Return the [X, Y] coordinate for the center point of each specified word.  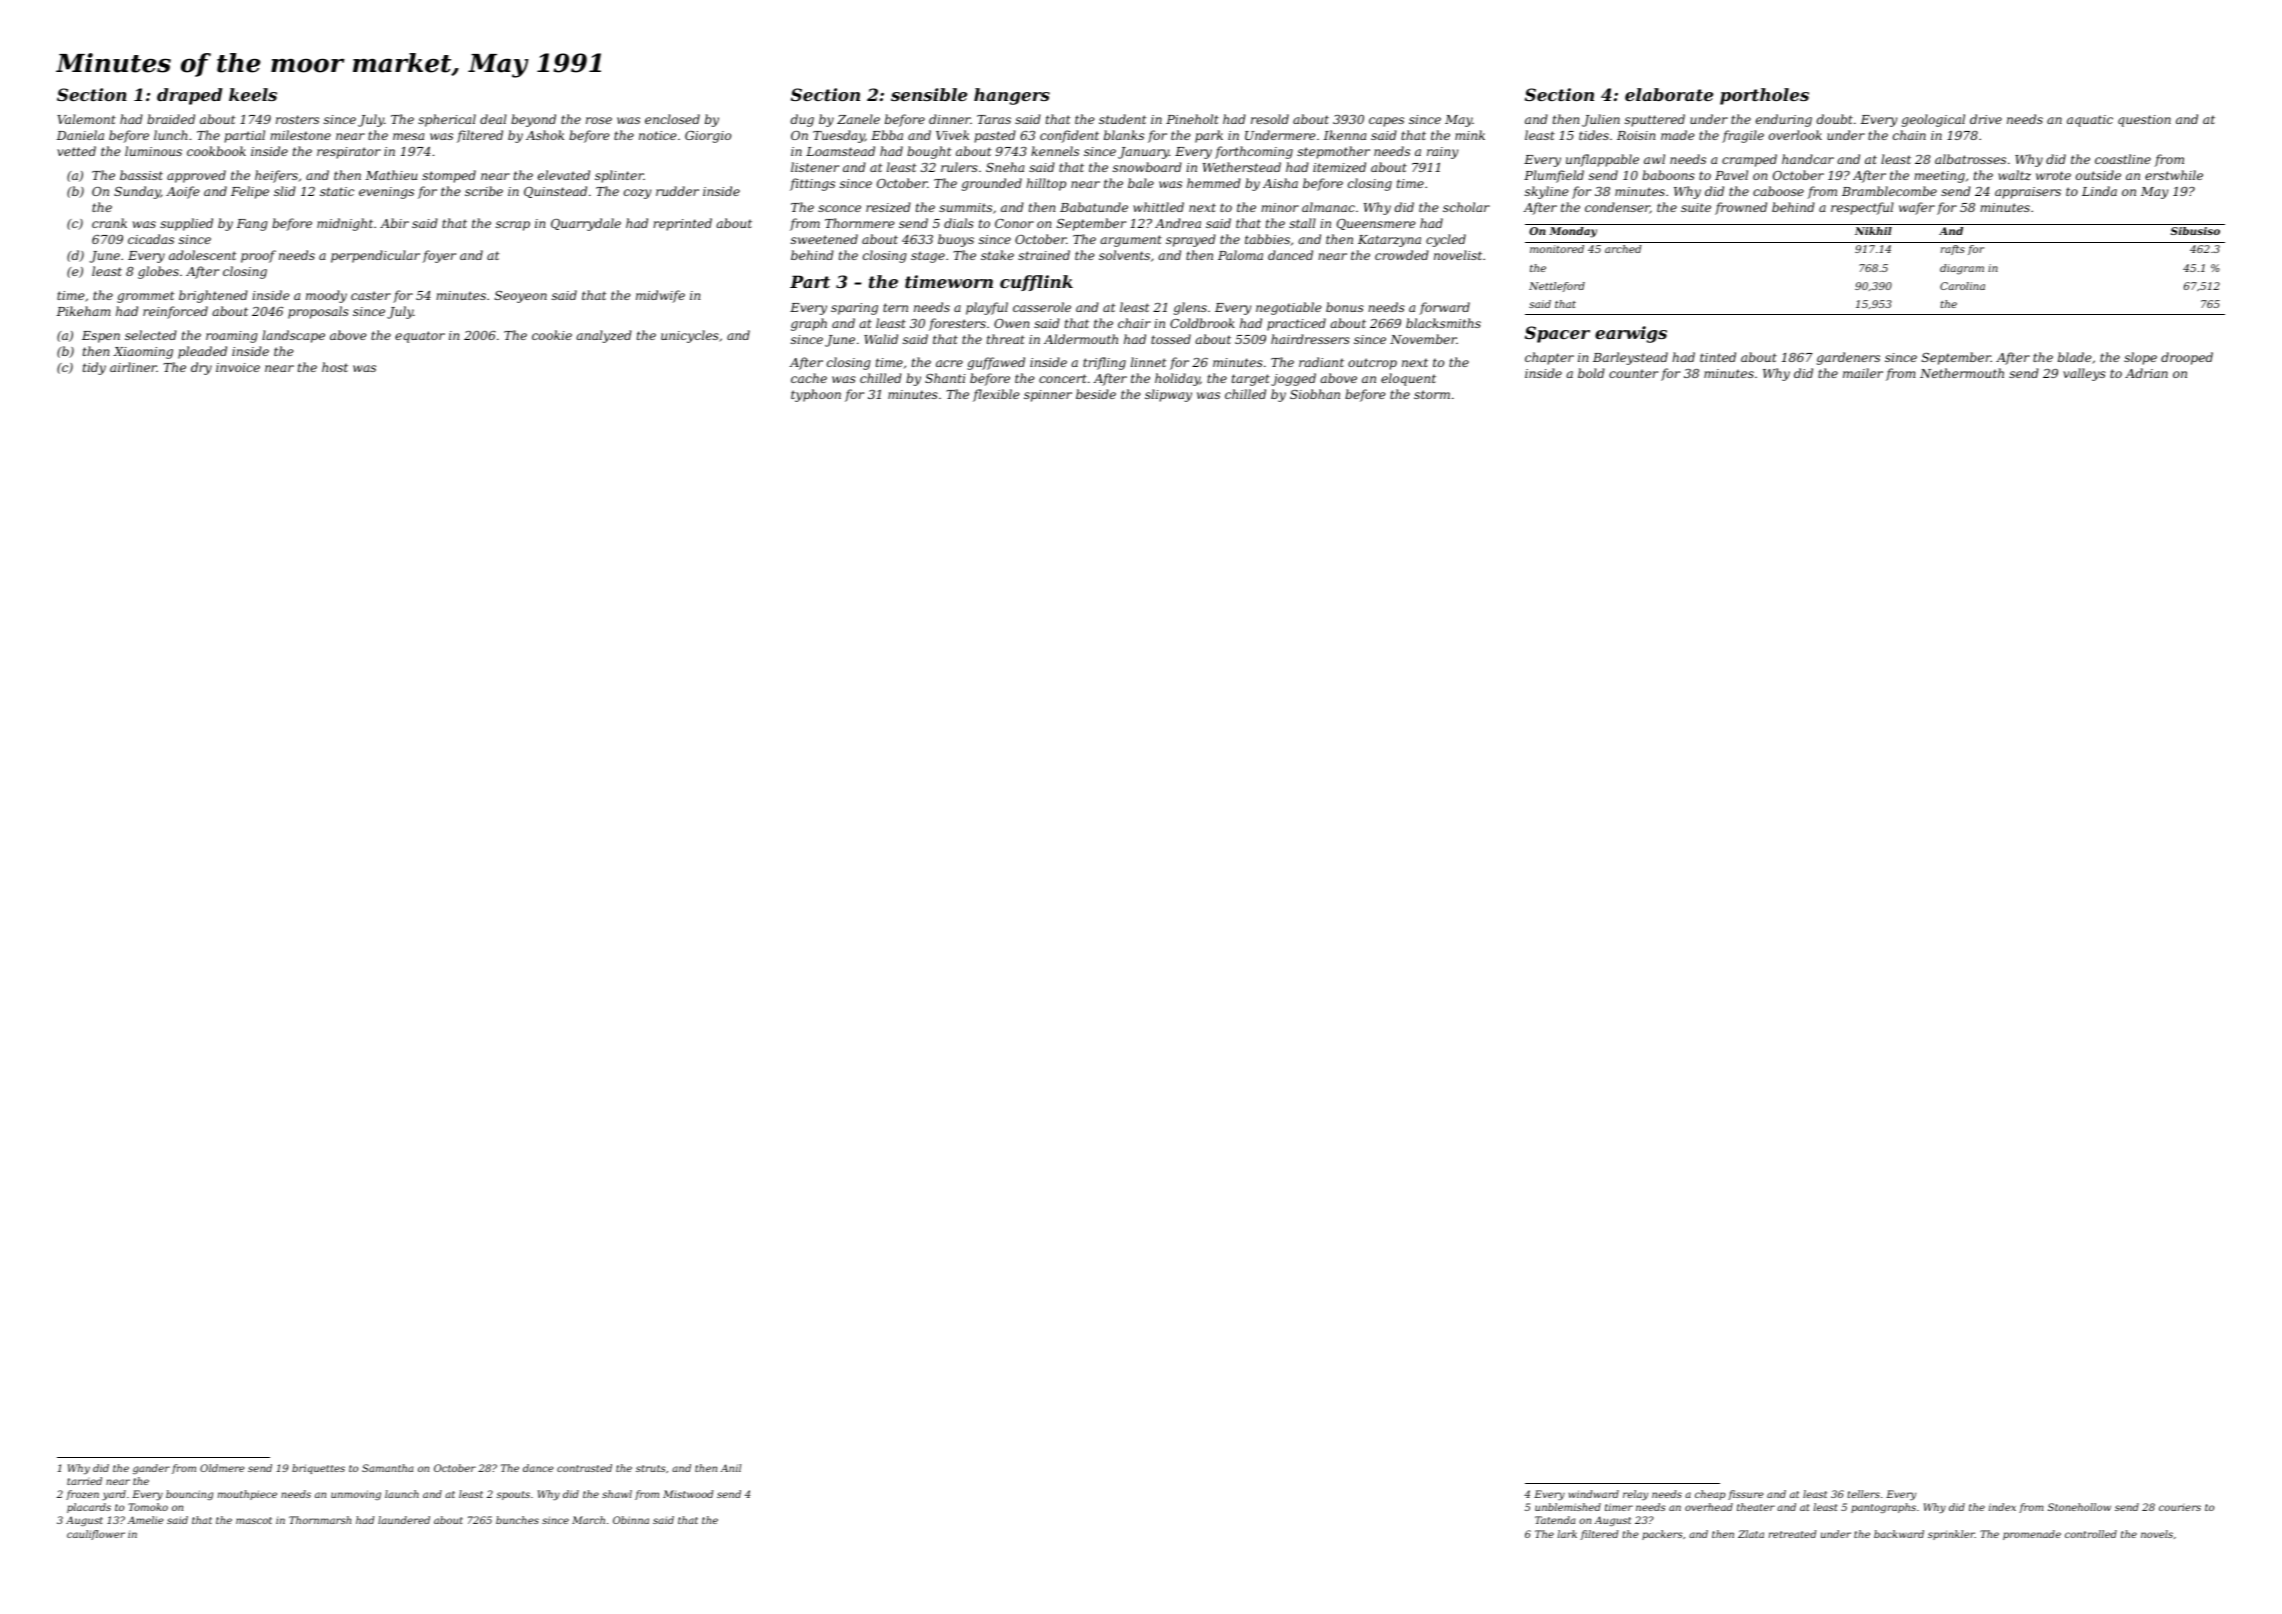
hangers [1012, 96]
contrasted [584, 1468]
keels [253, 94]
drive [1986, 119]
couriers [2180, 1507]
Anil [730, 1468]
